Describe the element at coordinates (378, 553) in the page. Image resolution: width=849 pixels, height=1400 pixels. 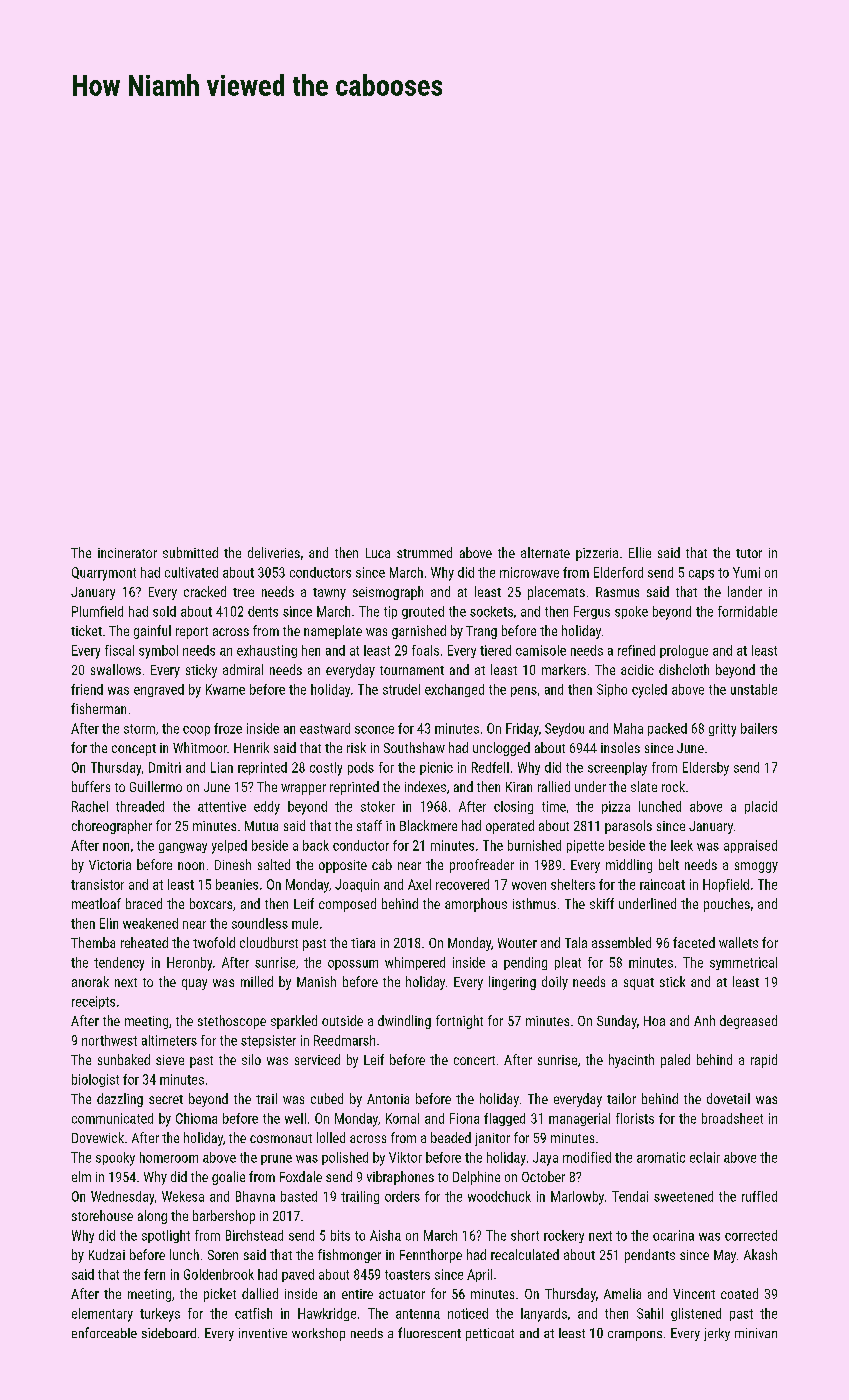
I see `Luca` at that location.
